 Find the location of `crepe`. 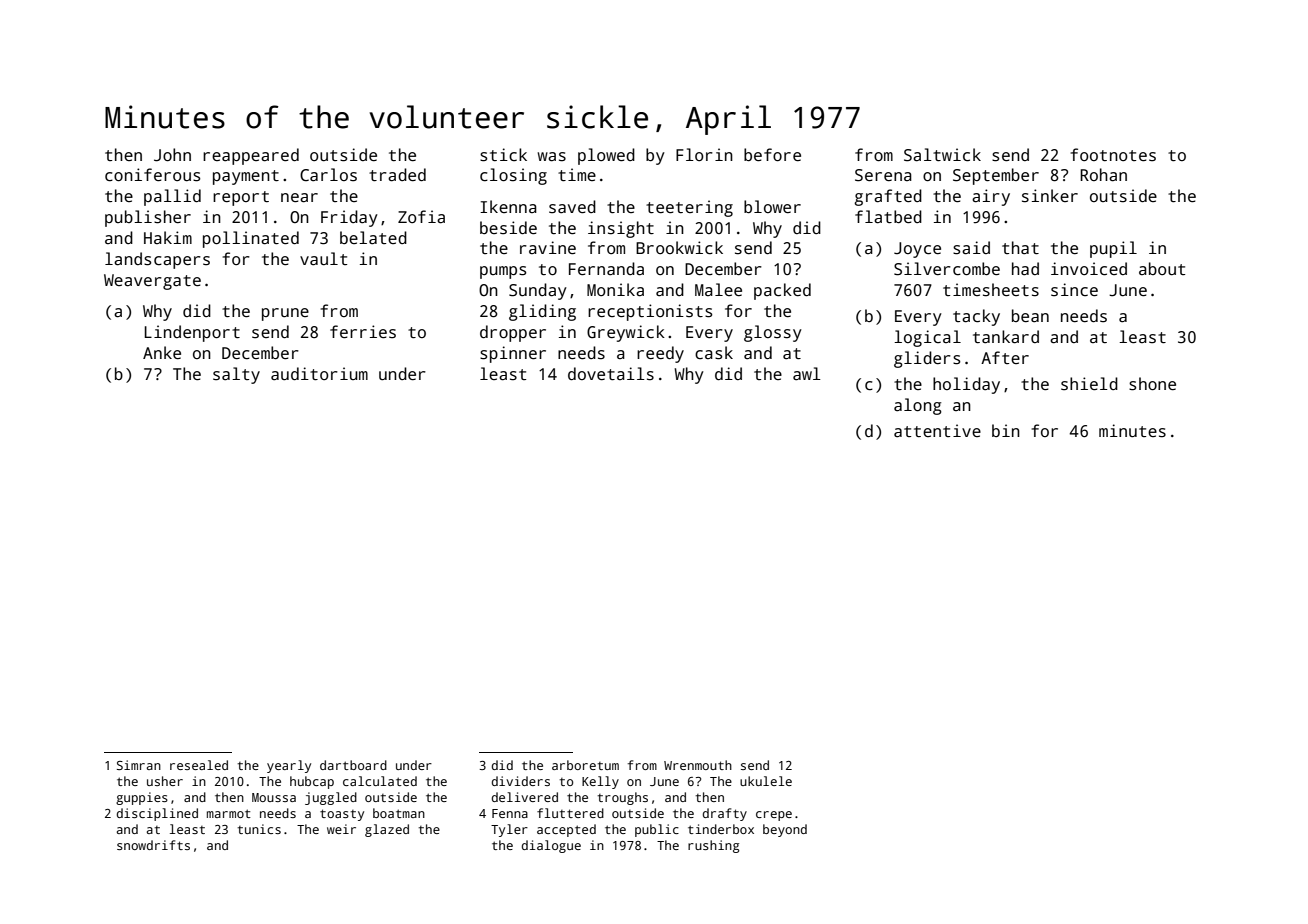

crepe is located at coordinates (774, 816).
